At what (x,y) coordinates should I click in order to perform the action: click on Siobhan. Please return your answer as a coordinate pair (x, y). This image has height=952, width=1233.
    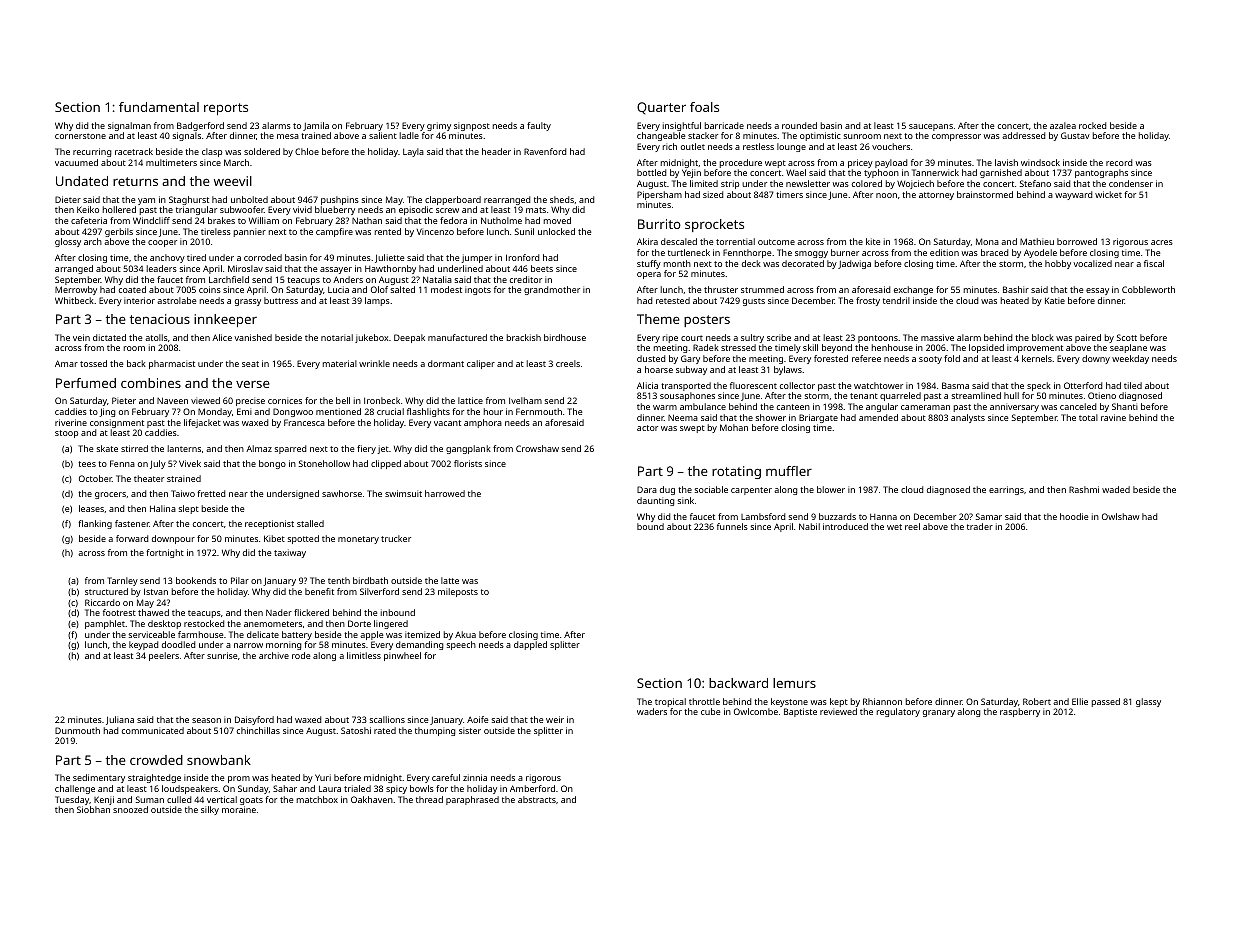
    Looking at the image, I should click on (93, 809).
